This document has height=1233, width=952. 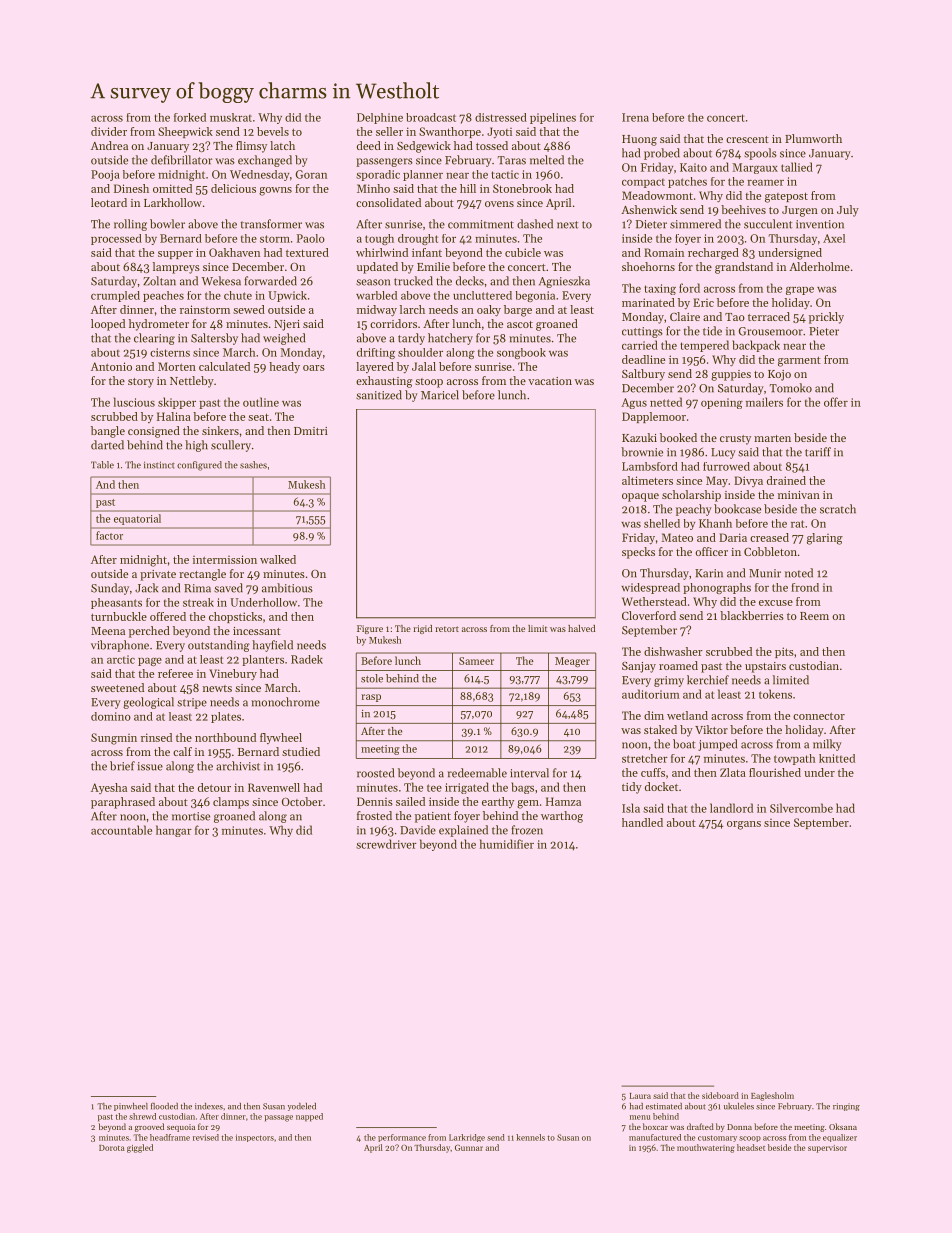 I want to click on muskrat, so click(x=231, y=117).
